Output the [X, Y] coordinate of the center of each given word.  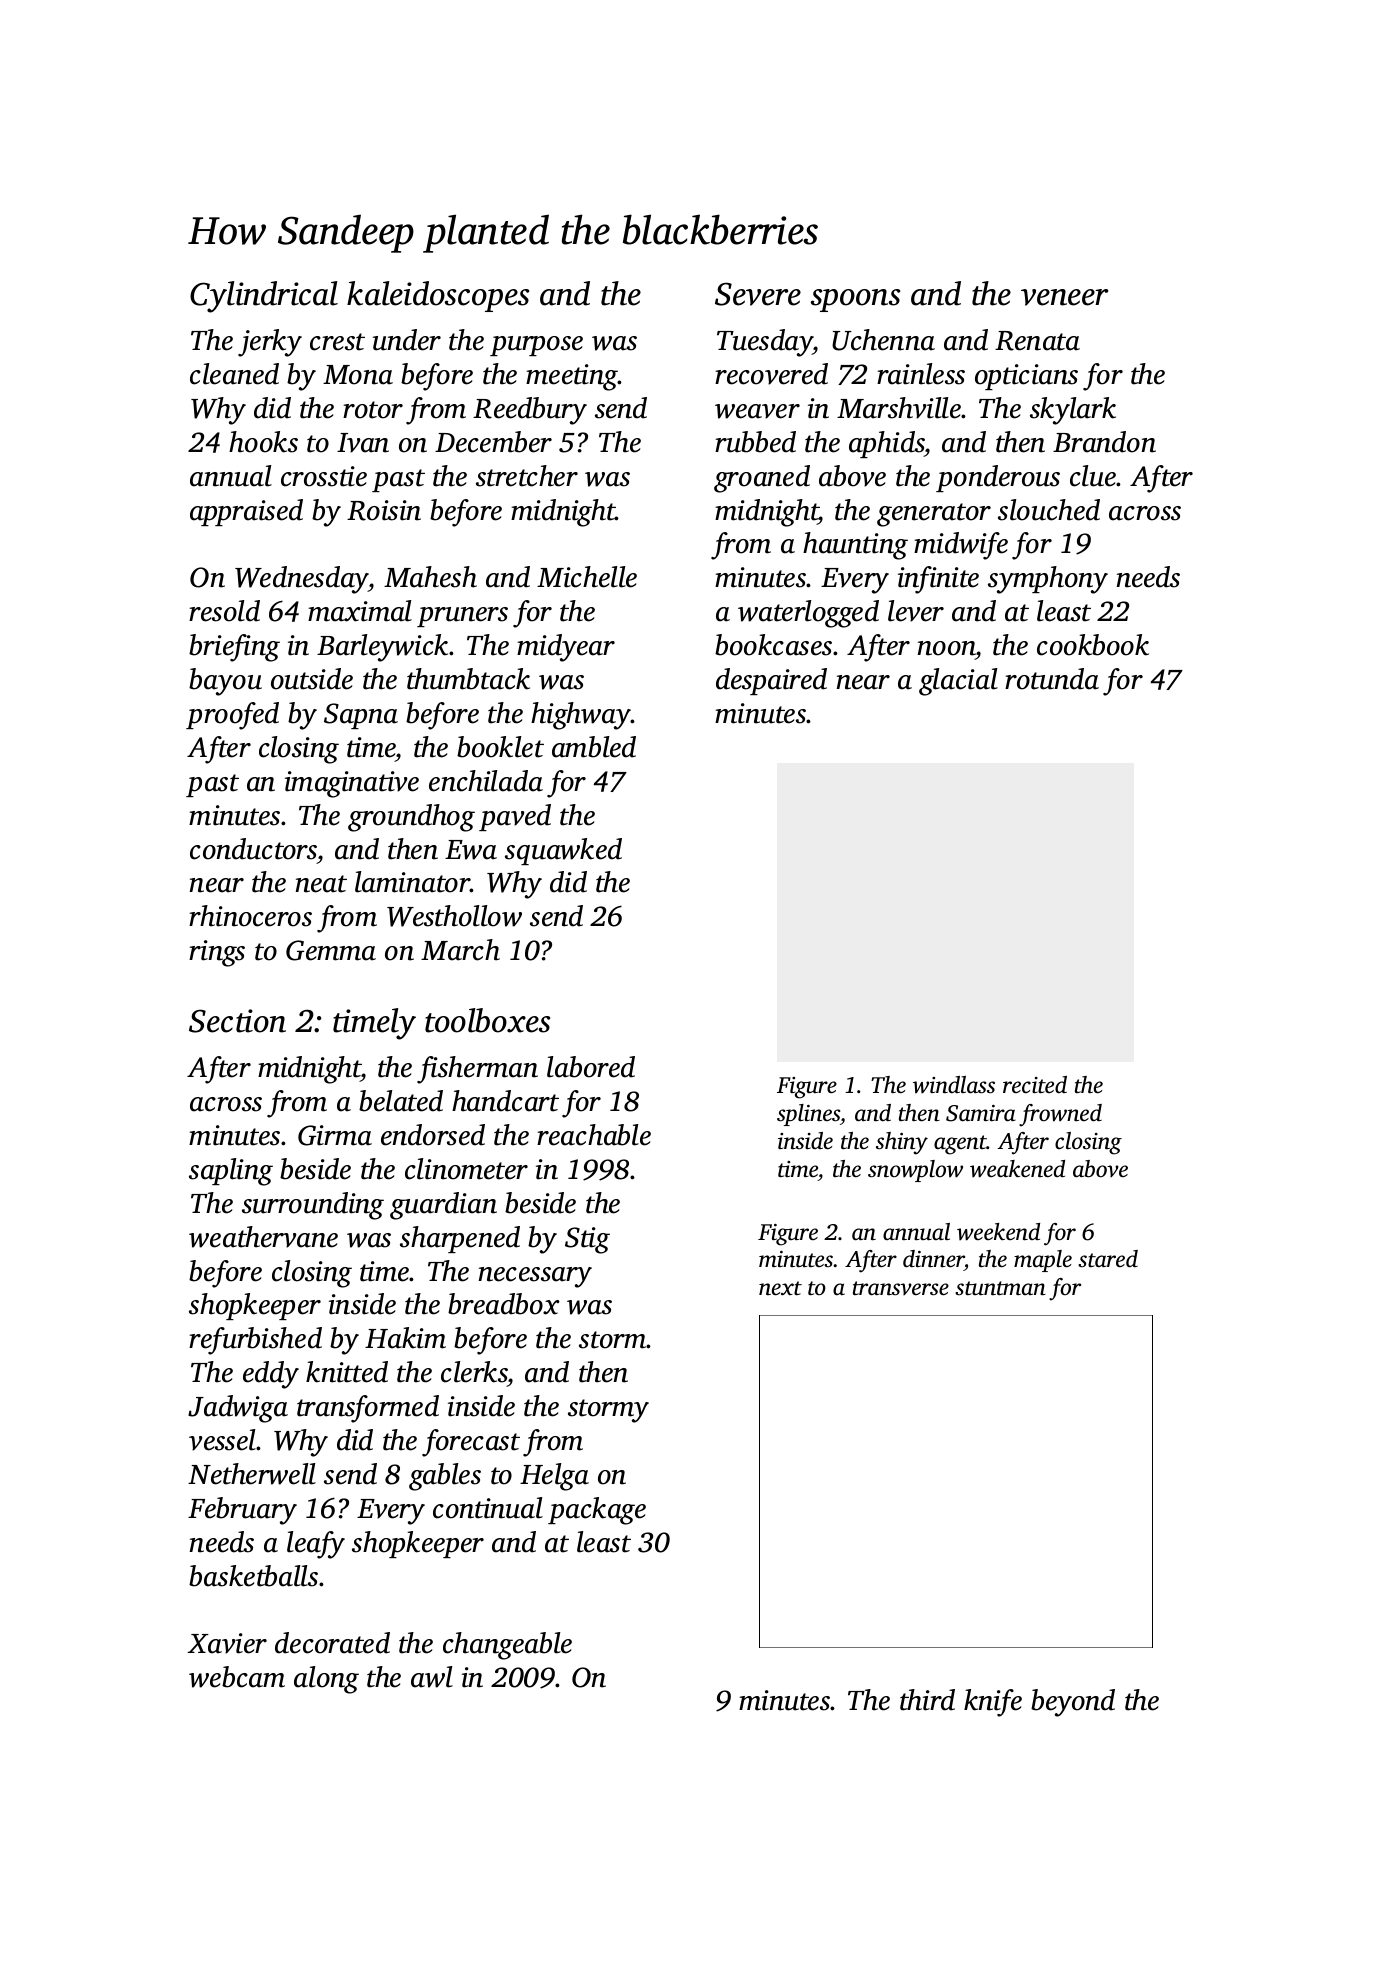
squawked [563, 851]
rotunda [1052, 679]
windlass [954, 1085]
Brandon [1104, 442]
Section [237, 1021]
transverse [901, 1288]
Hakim [405, 1338]
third [927, 1700]
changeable [507, 1646]
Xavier [227, 1643]
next [780, 1288]
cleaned [234, 374]
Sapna [361, 716]
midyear [566, 648]
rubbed [755, 442]
